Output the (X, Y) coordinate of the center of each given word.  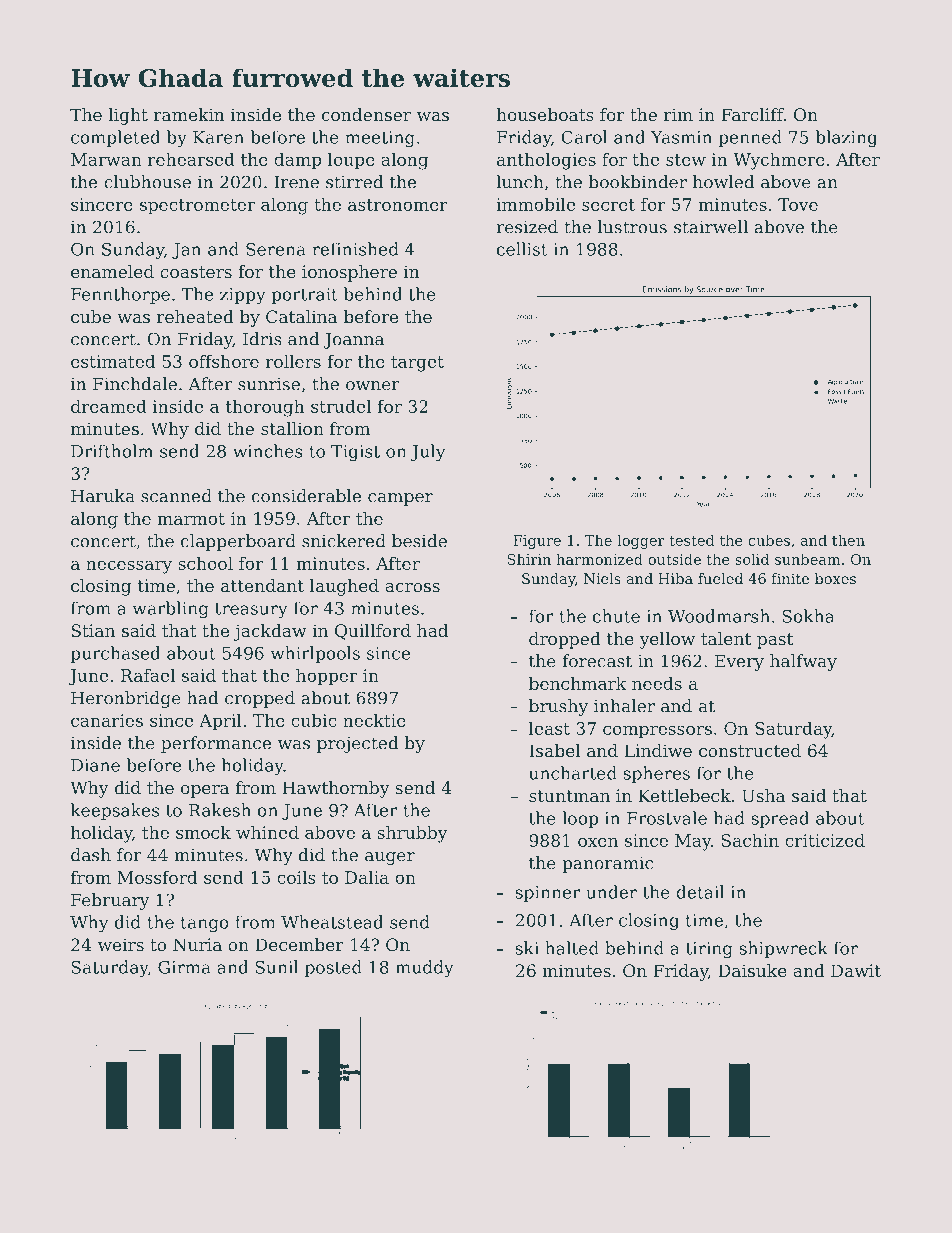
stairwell (711, 227)
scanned (176, 496)
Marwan (106, 159)
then (848, 540)
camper (400, 499)
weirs (121, 944)
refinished (355, 249)
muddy (425, 968)
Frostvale (667, 818)
